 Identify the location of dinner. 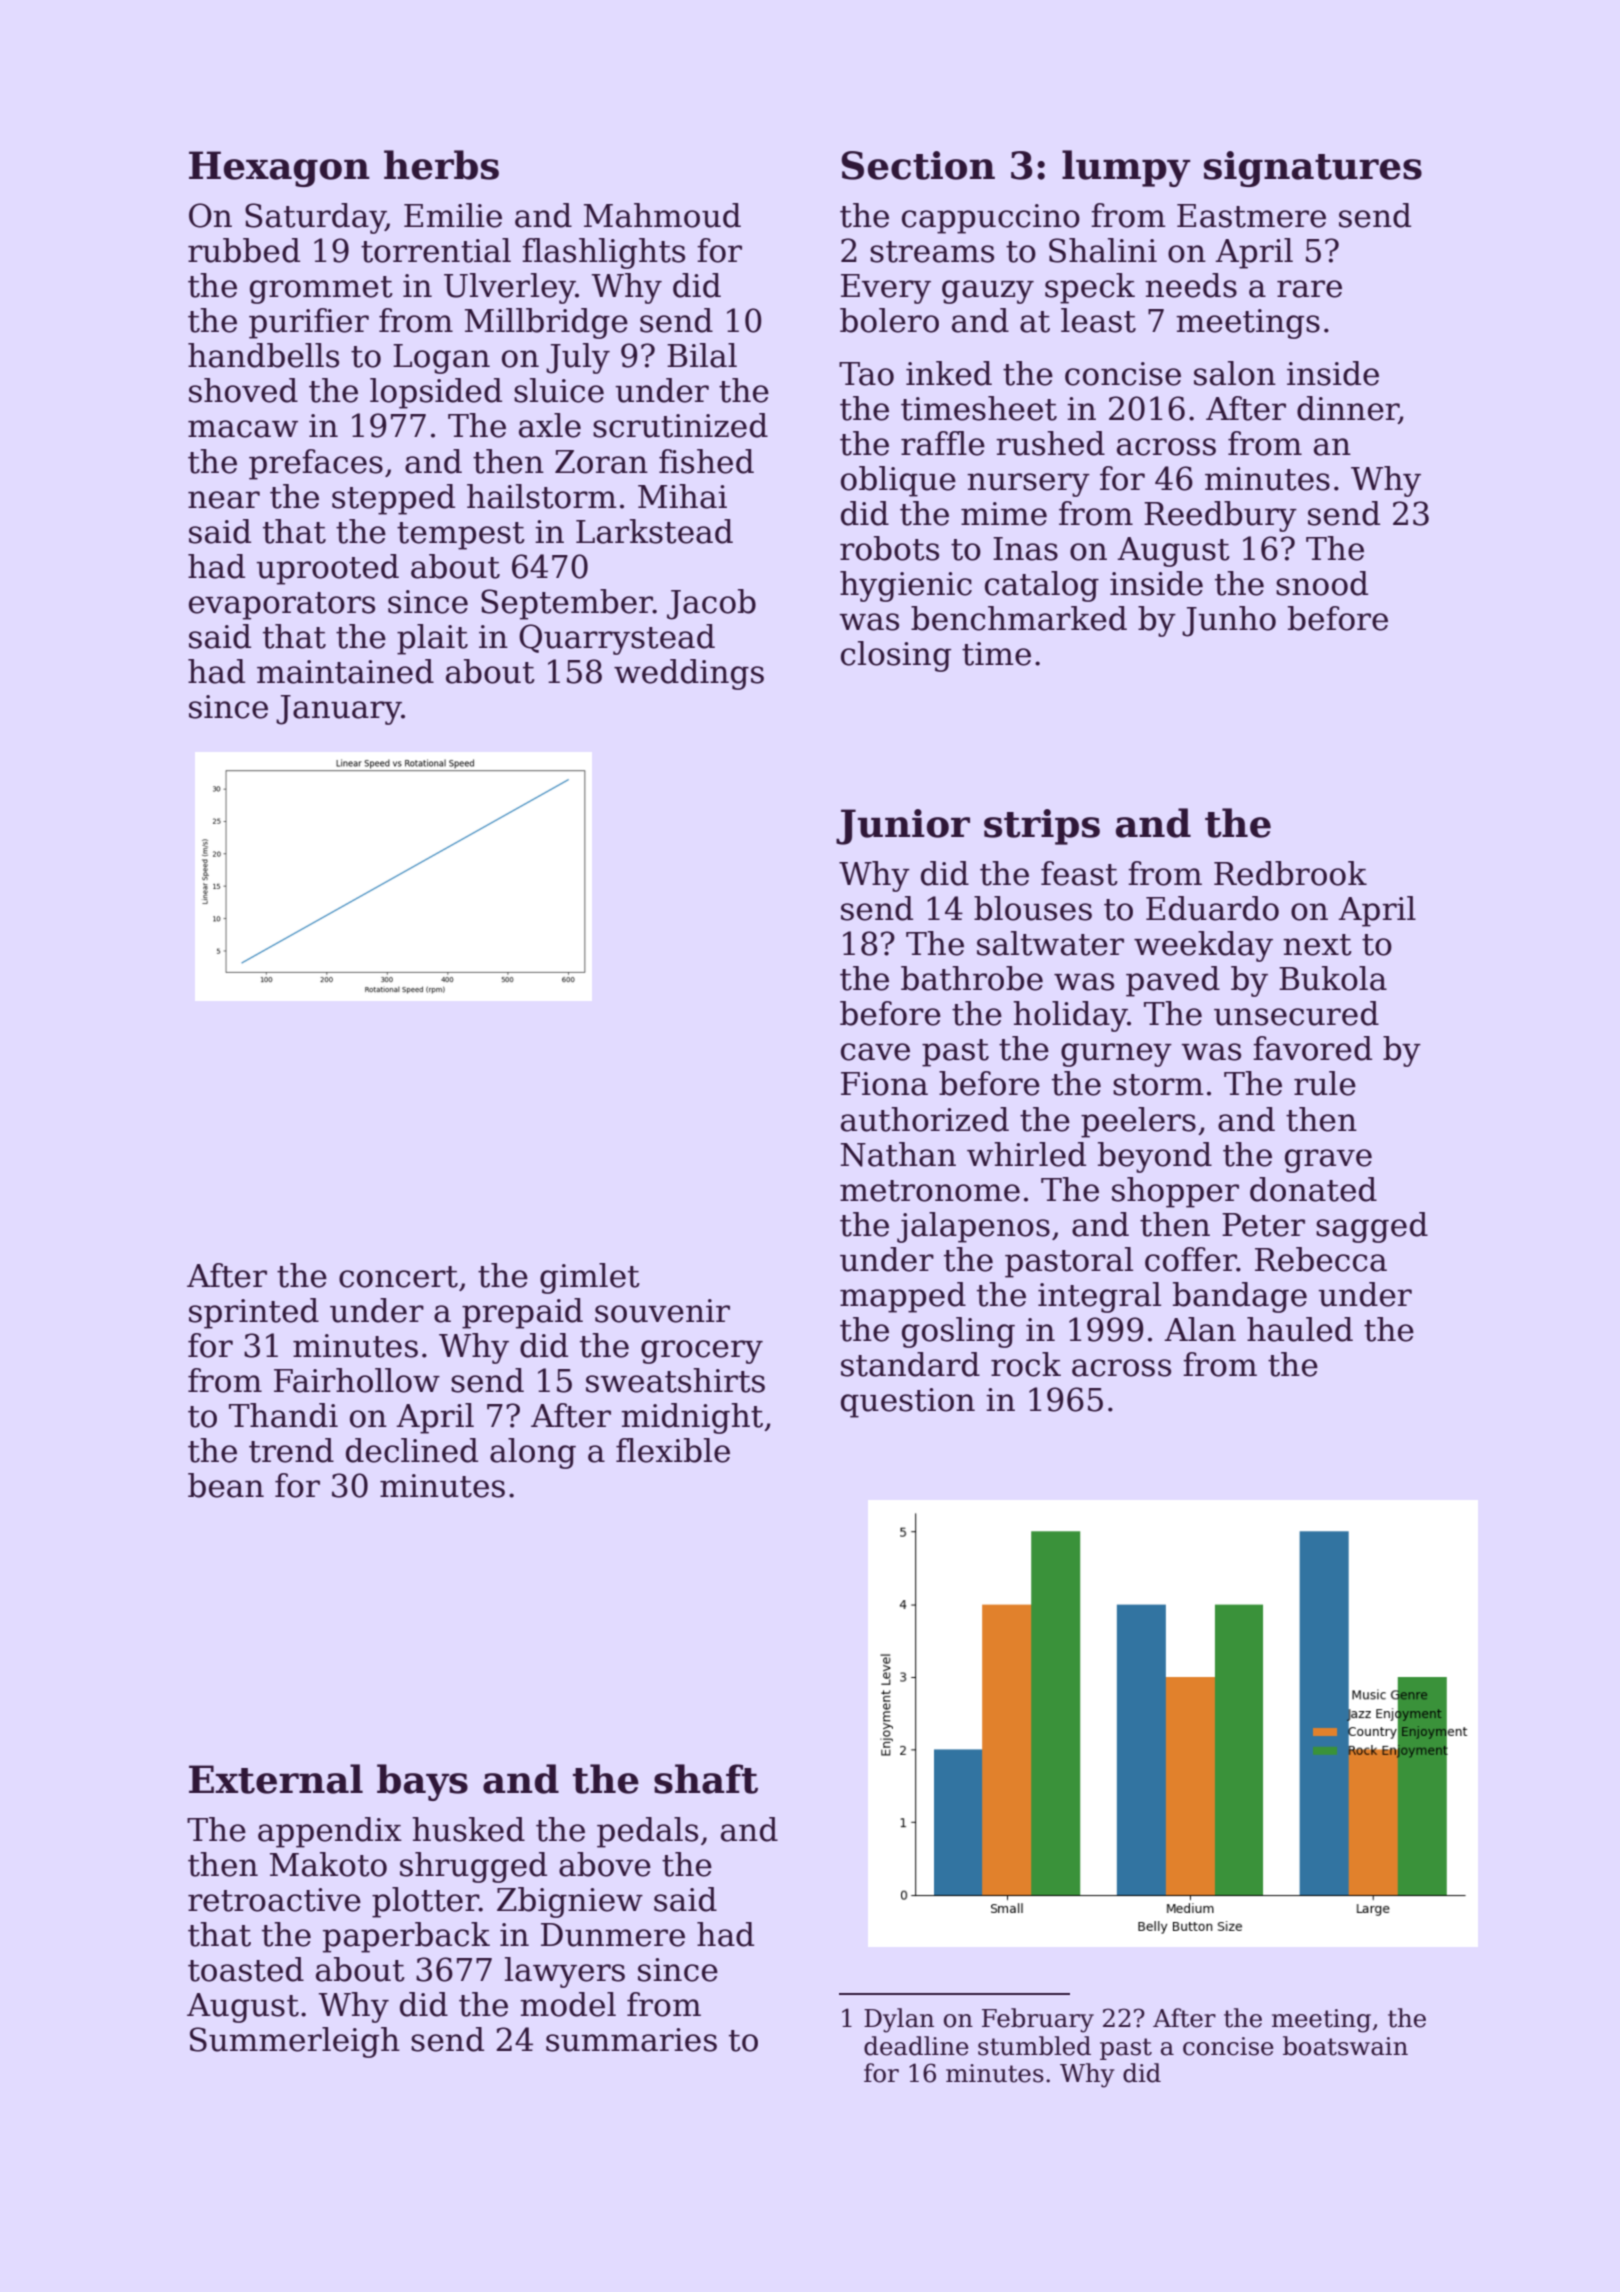
(1348, 409).
